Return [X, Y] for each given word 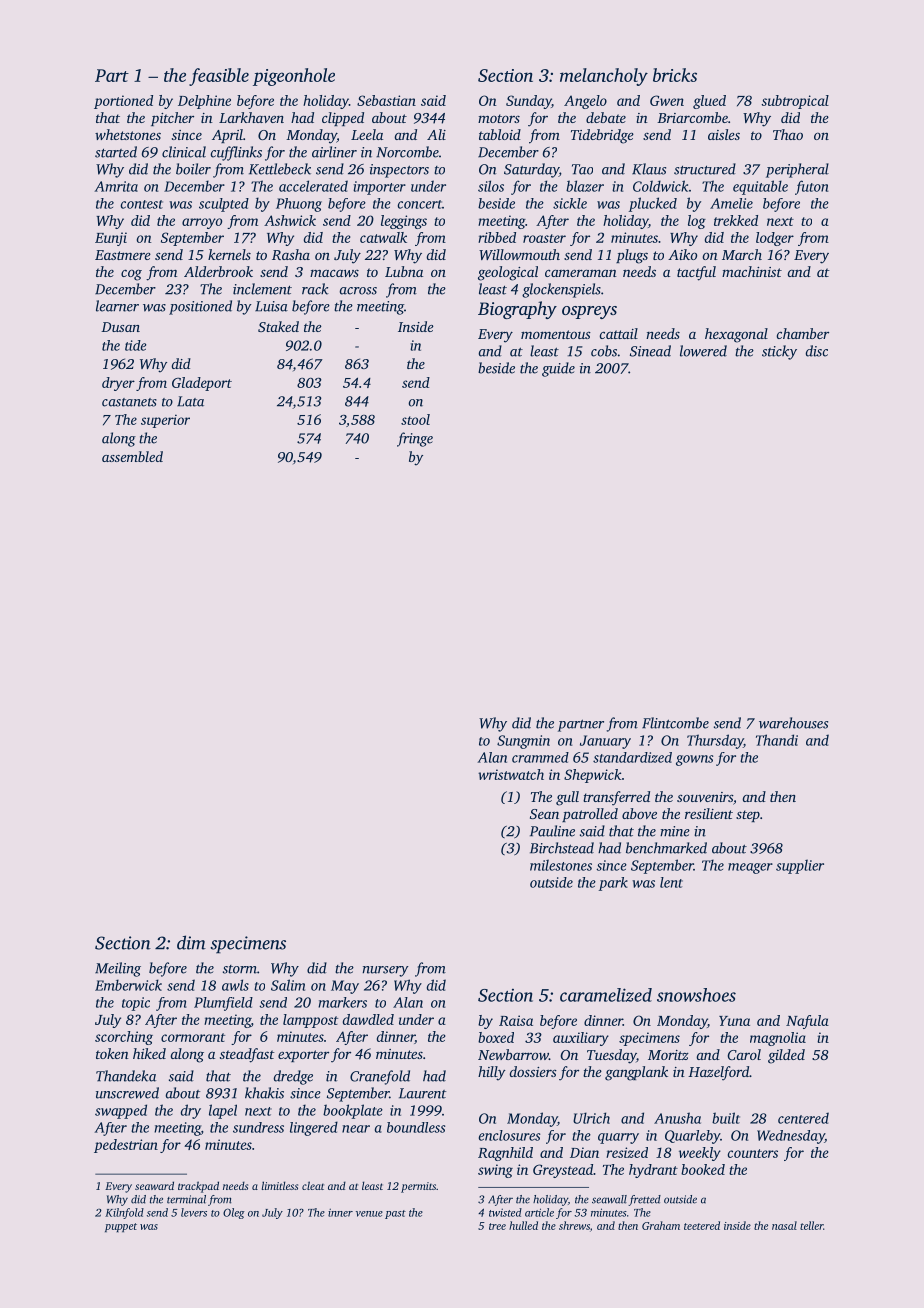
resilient [709, 813]
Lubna [404, 271]
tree [497, 1226]
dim [191, 942]
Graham [661, 1225]
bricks [675, 75]
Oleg [234, 1213]
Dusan [120, 327]
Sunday [528, 102]
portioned [123, 102]
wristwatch [511, 774]
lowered [703, 351]
